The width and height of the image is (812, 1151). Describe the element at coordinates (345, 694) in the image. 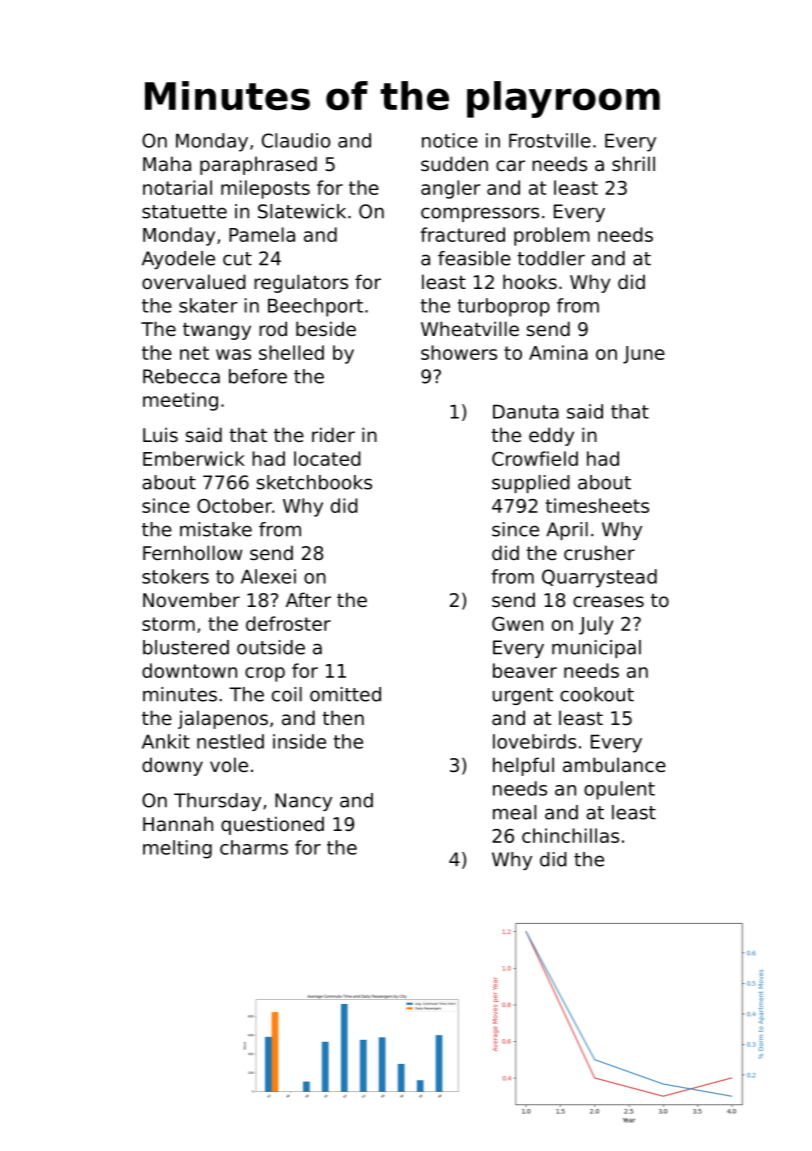

I see `omitted` at that location.
